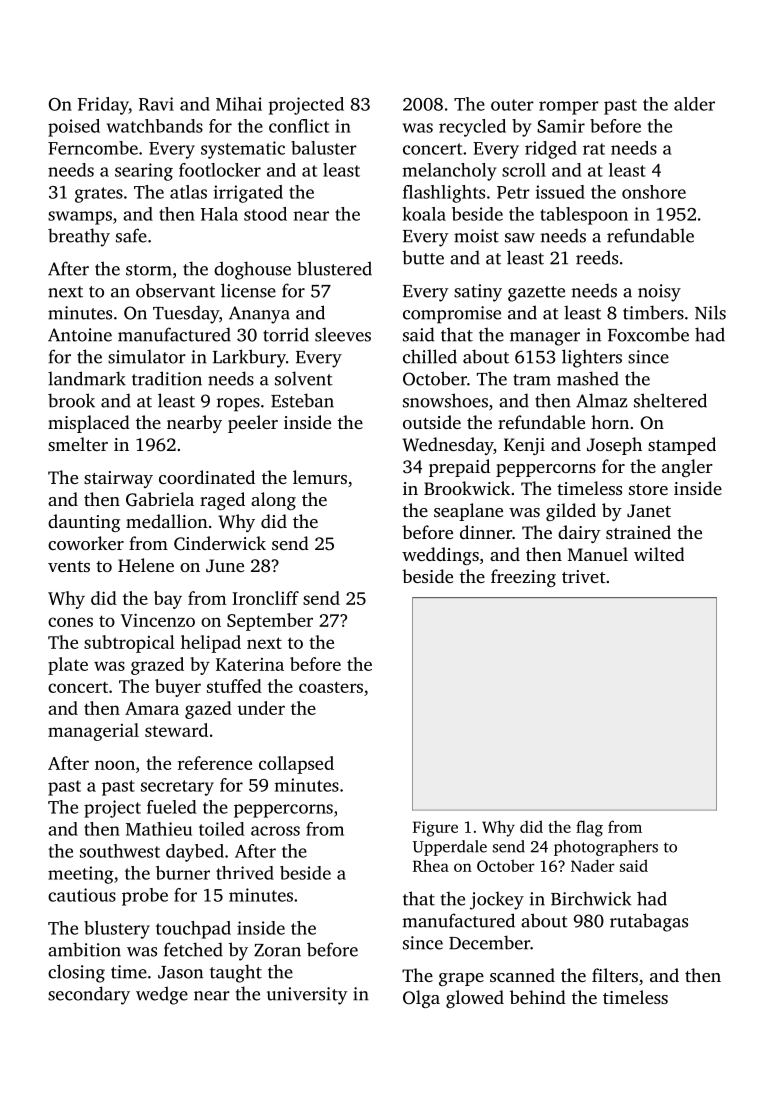 The width and height of the screenshot is (775, 1099). What do you see at coordinates (649, 510) in the screenshot?
I see `Janet` at bounding box center [649, 510].
